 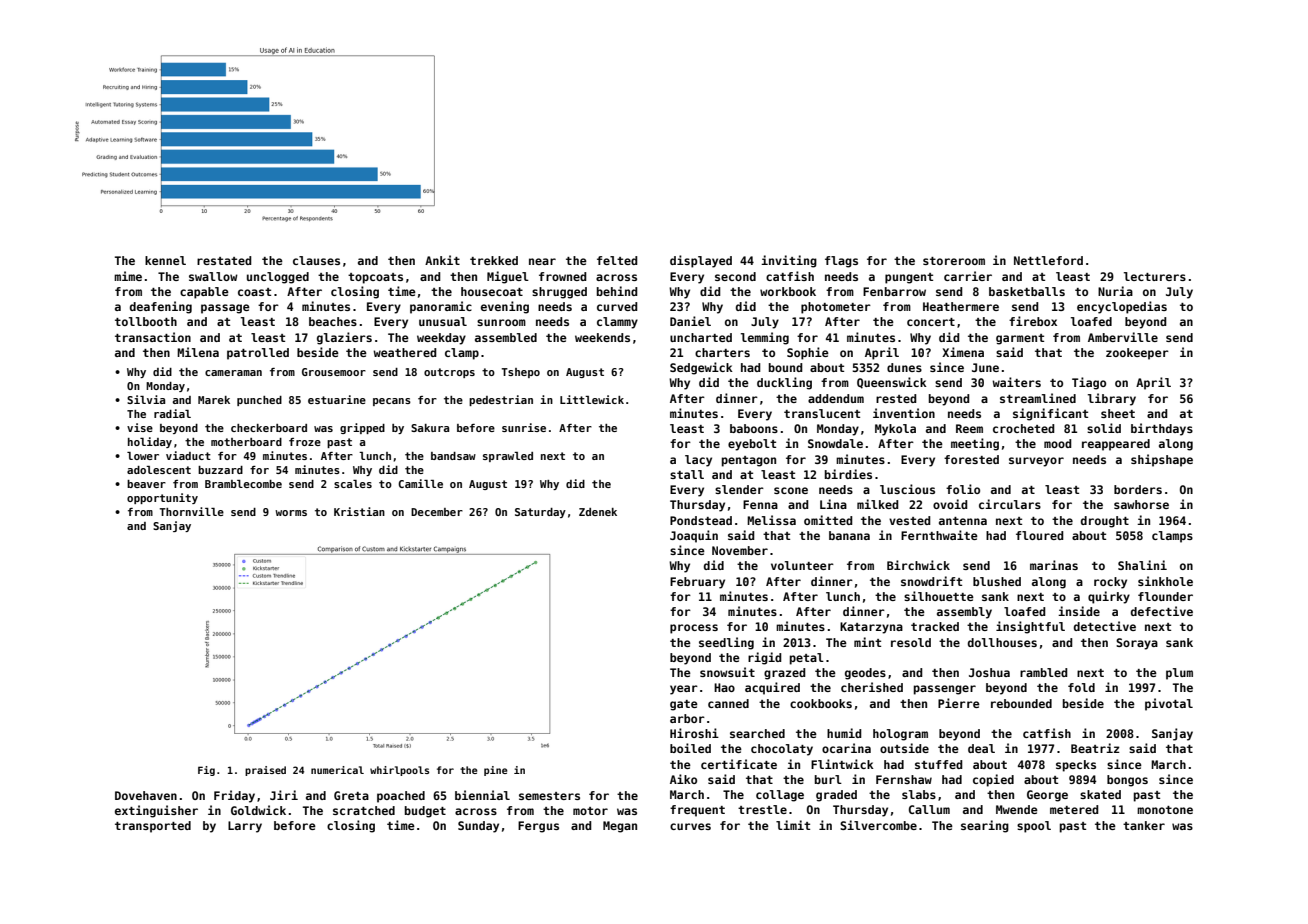 What do you see at coordinates (430, 428) in the screenshot?
I see `Sakura` at bounding box center [430, 428].
